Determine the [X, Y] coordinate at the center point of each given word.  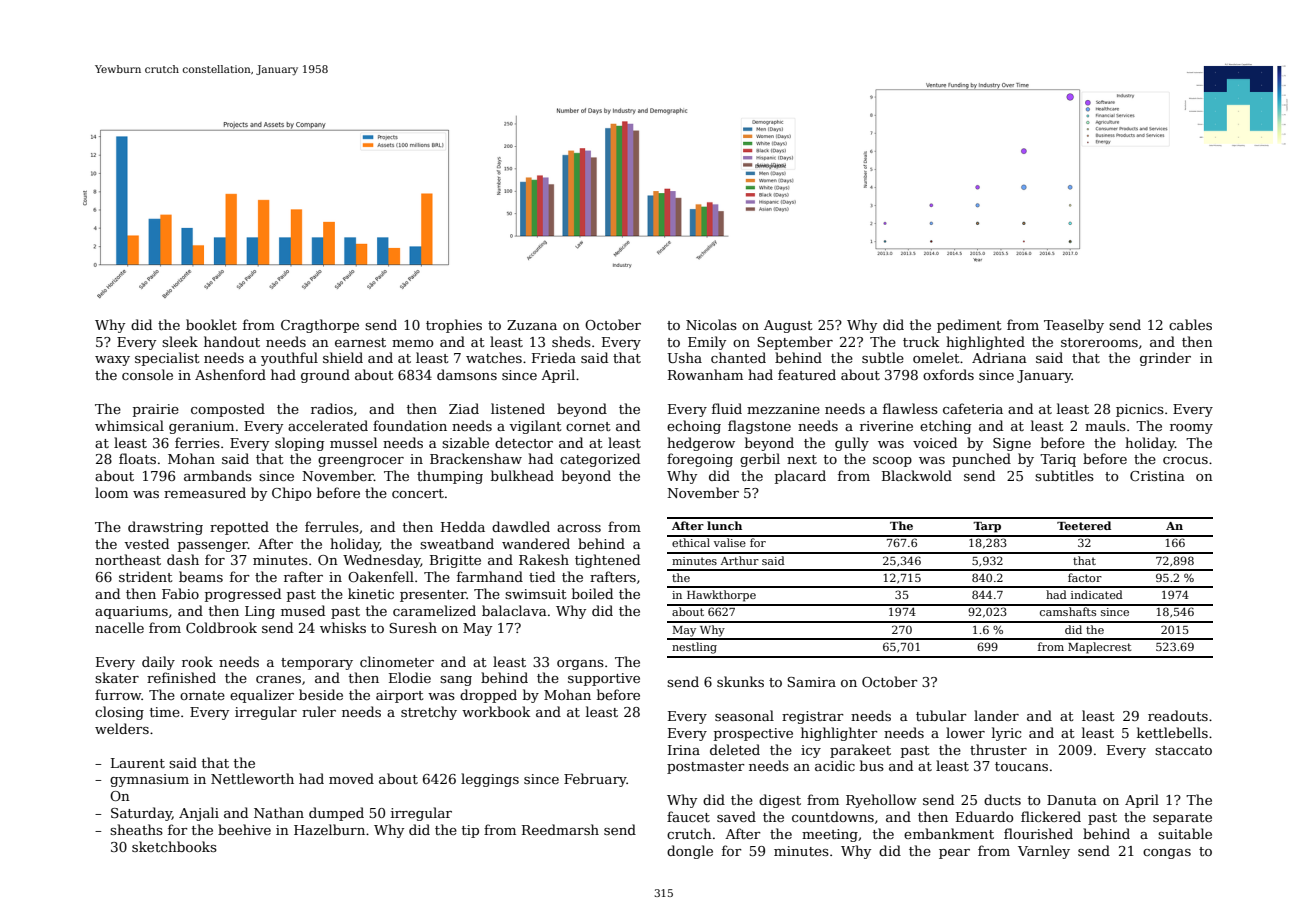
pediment [969, 326]
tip [470, 831]
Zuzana [532, 325]
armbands [218, 475]
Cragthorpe [320, 326]
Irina [684, 750]
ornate [202, 695]
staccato [1183, 750]
